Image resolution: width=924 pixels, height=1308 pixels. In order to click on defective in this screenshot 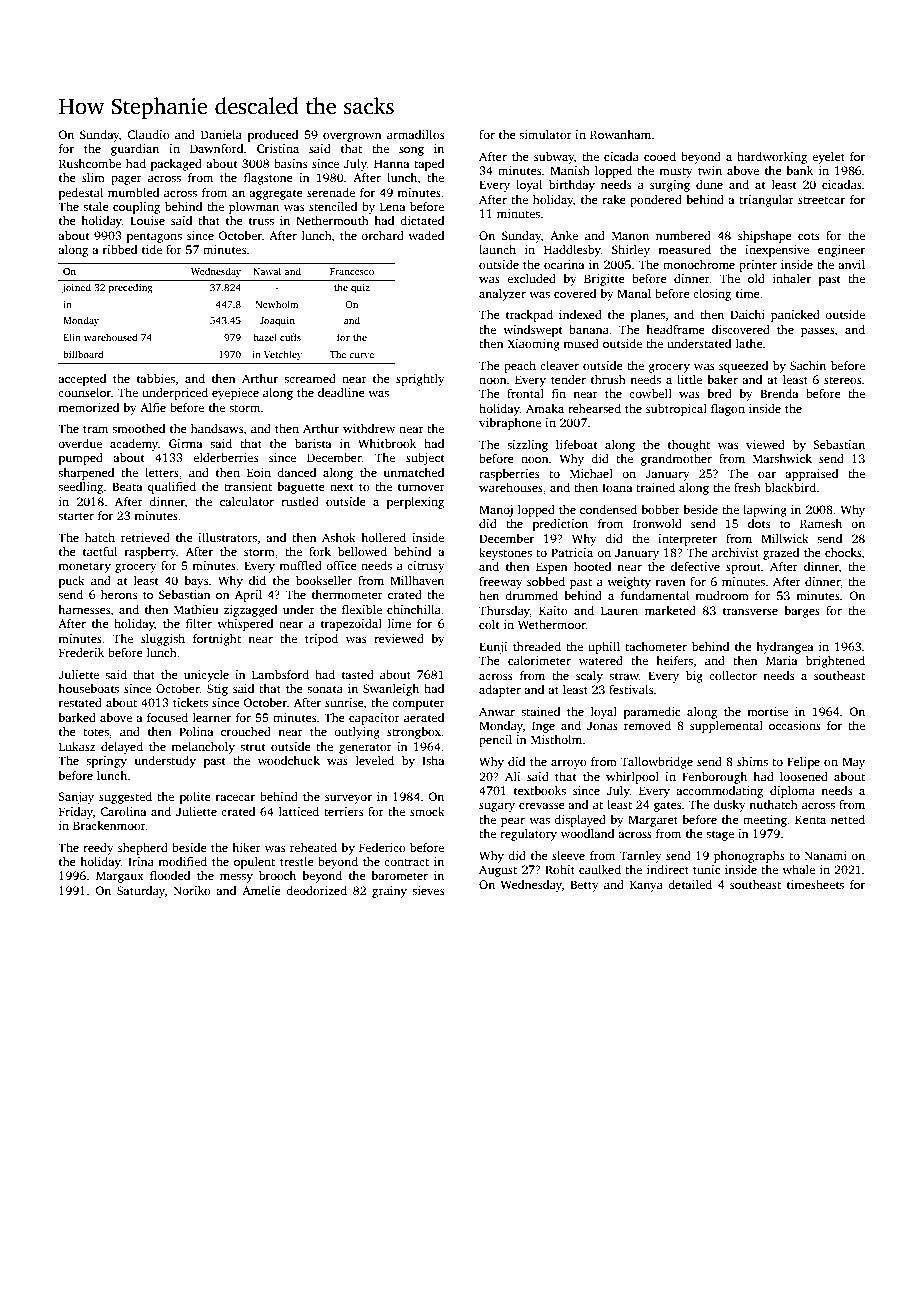, I will do `click(695, 566)`.
